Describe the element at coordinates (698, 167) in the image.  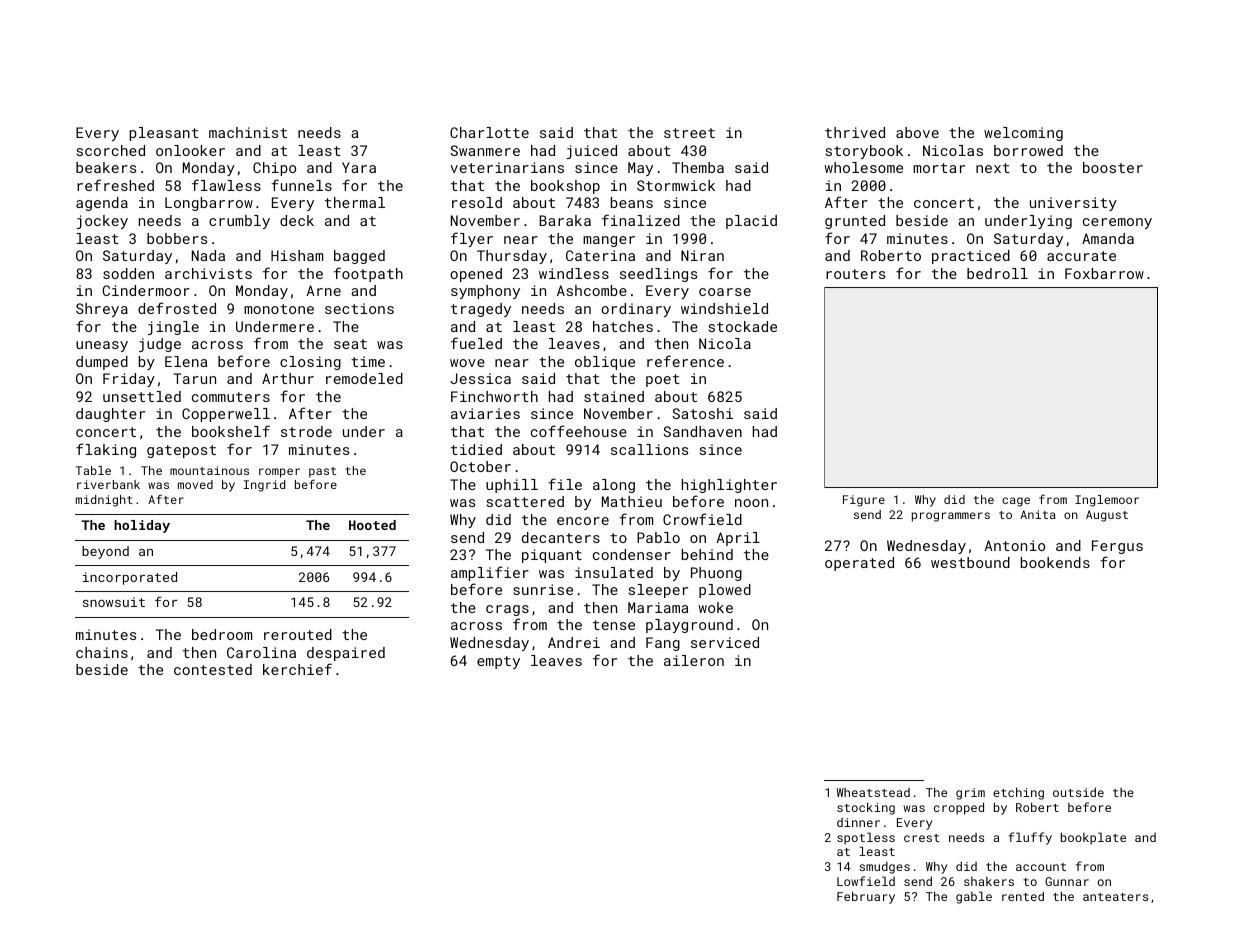
I see `Themba` at that location.
